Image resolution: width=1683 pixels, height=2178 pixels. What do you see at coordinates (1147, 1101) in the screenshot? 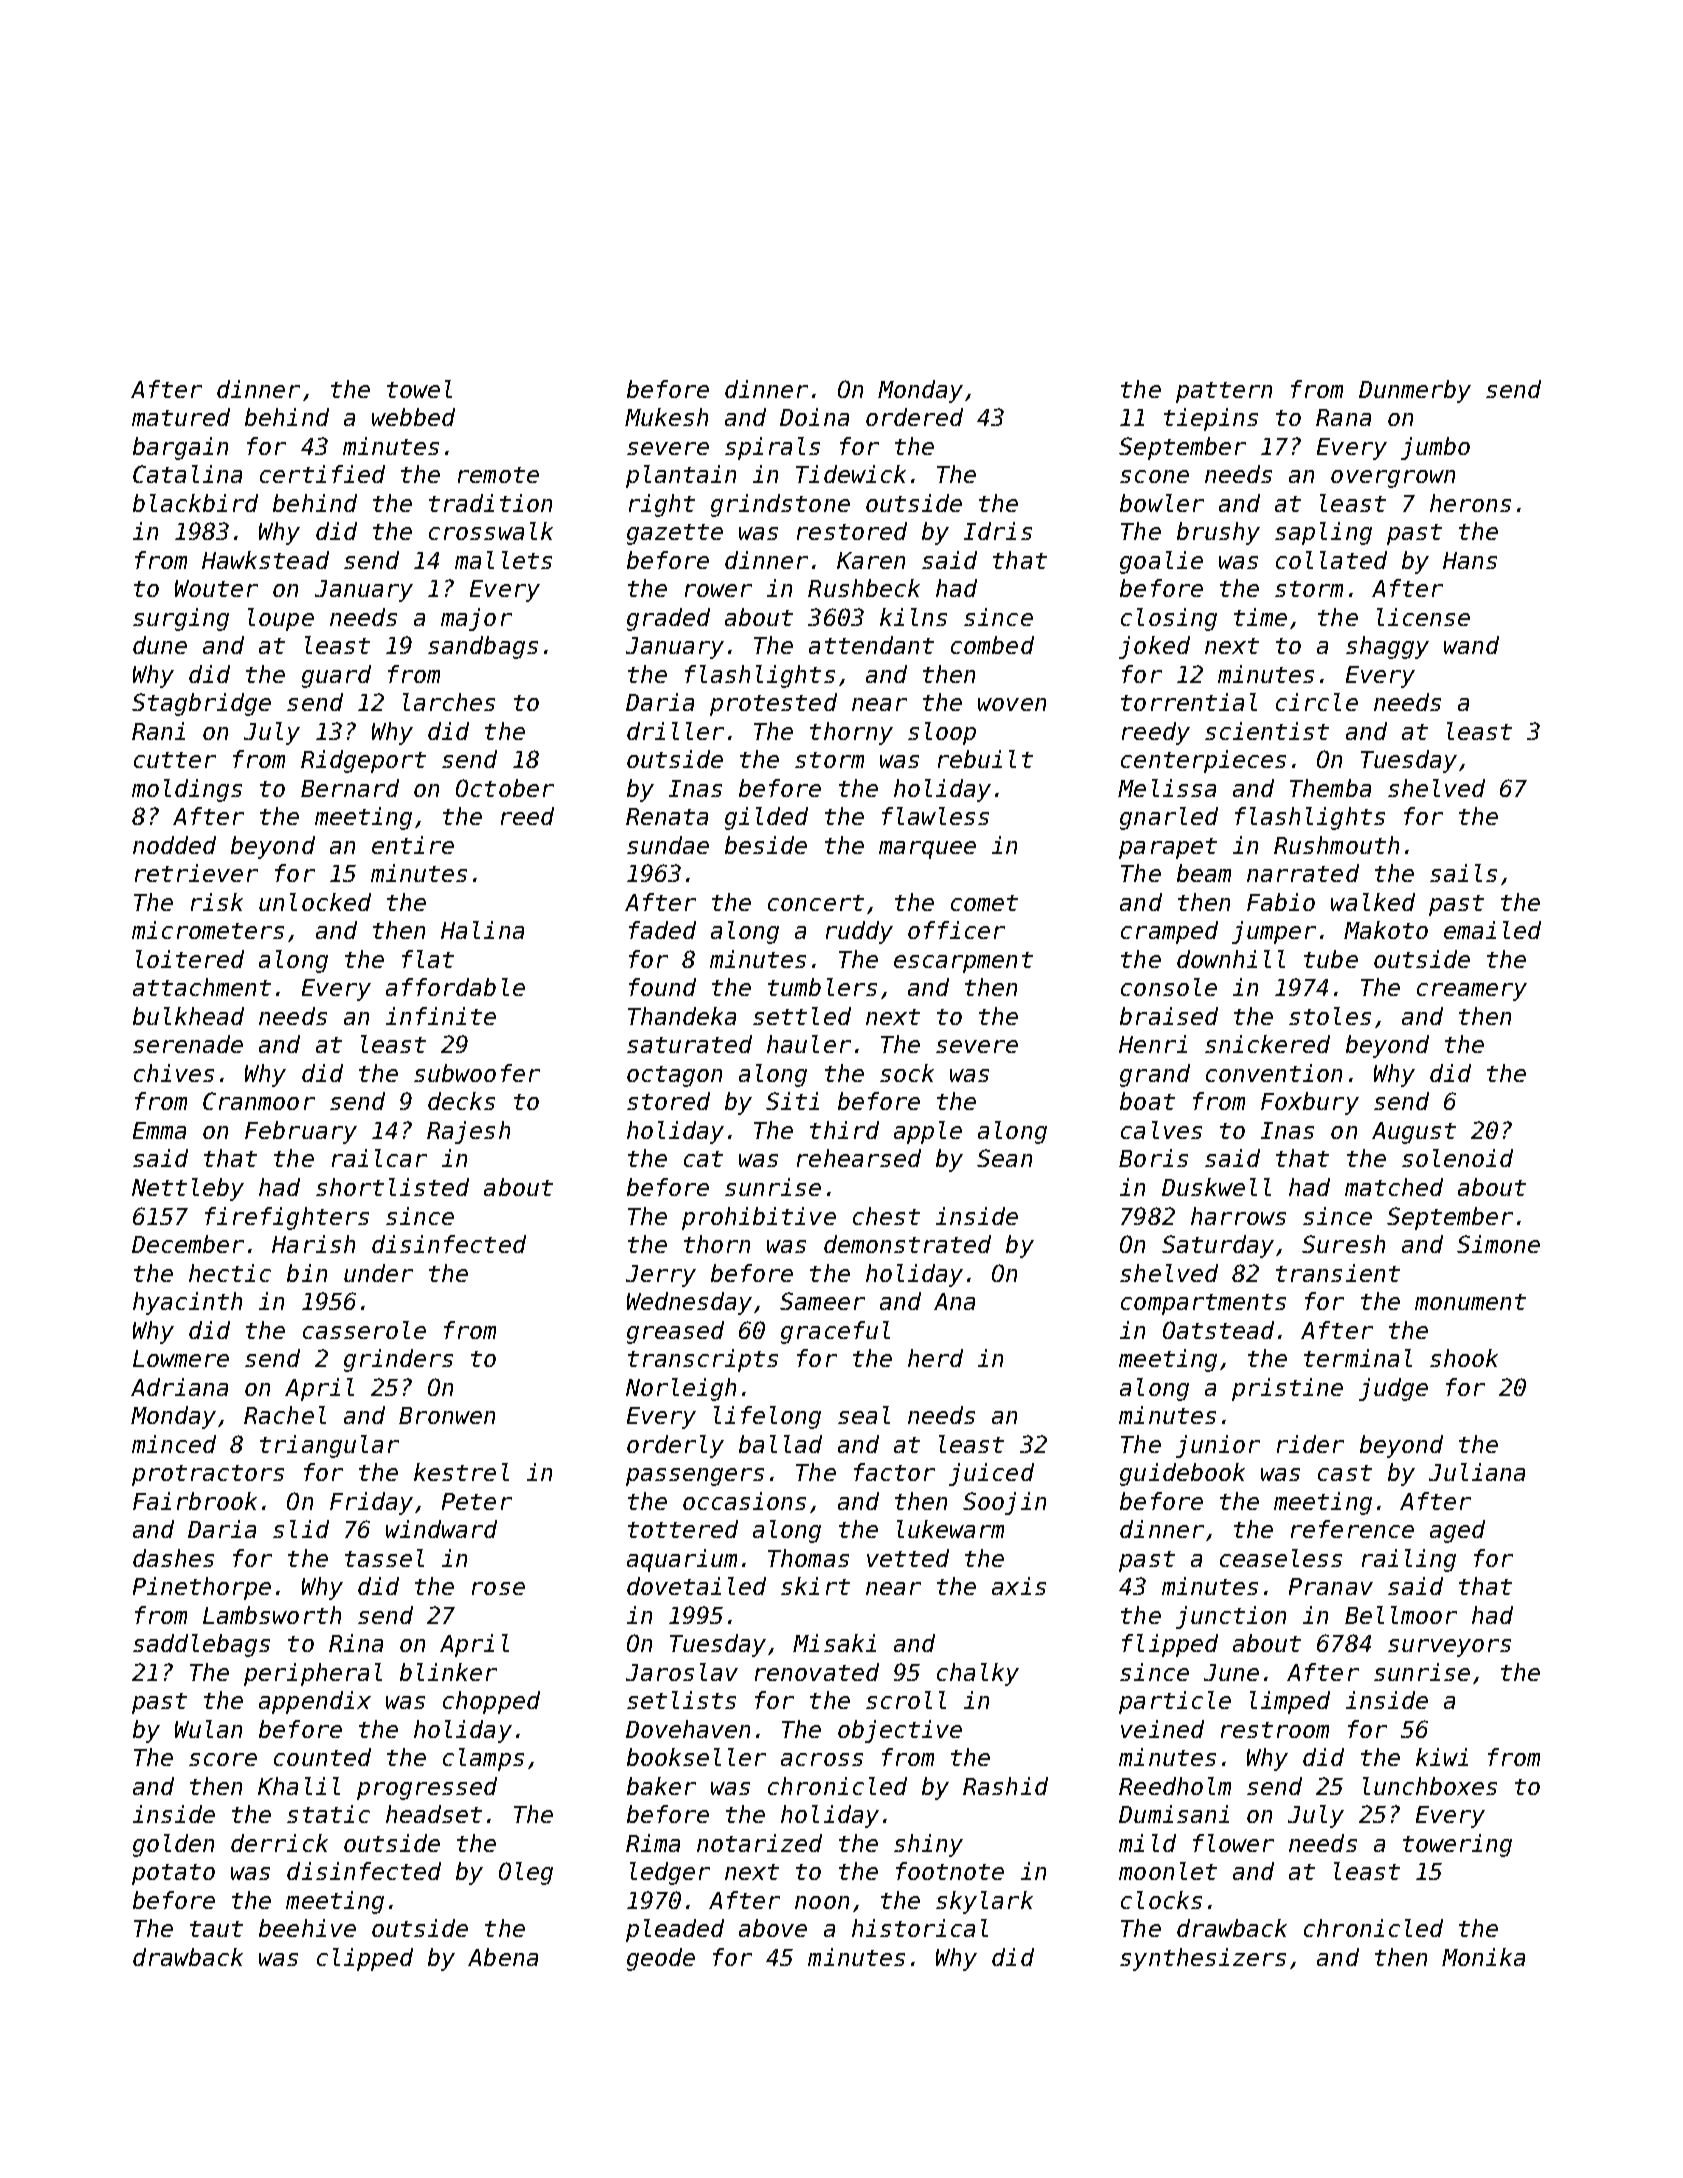
I see `boat` at bounding box center [1147, 1101].
